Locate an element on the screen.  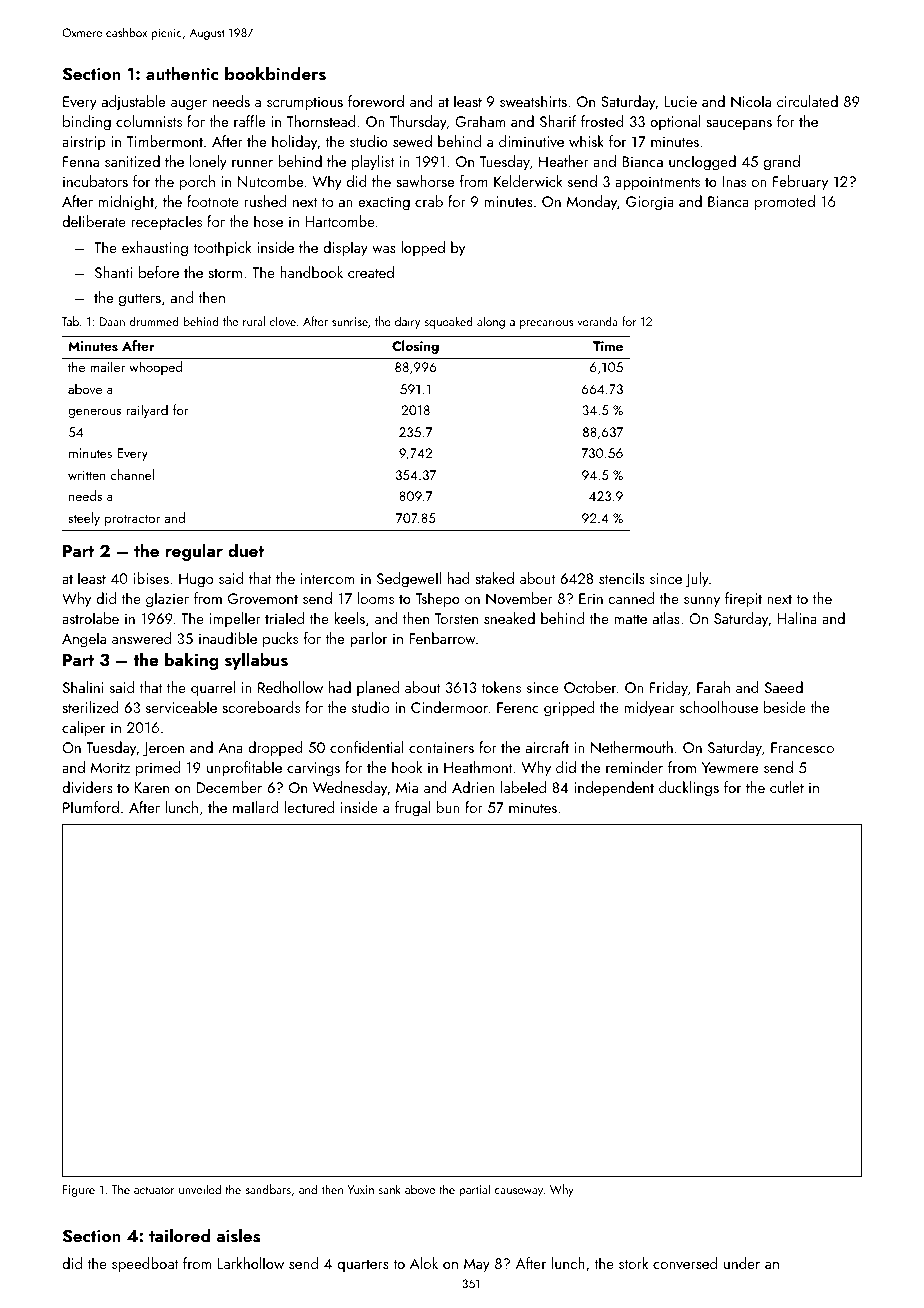
bun is located at coordinates (448, 807).
